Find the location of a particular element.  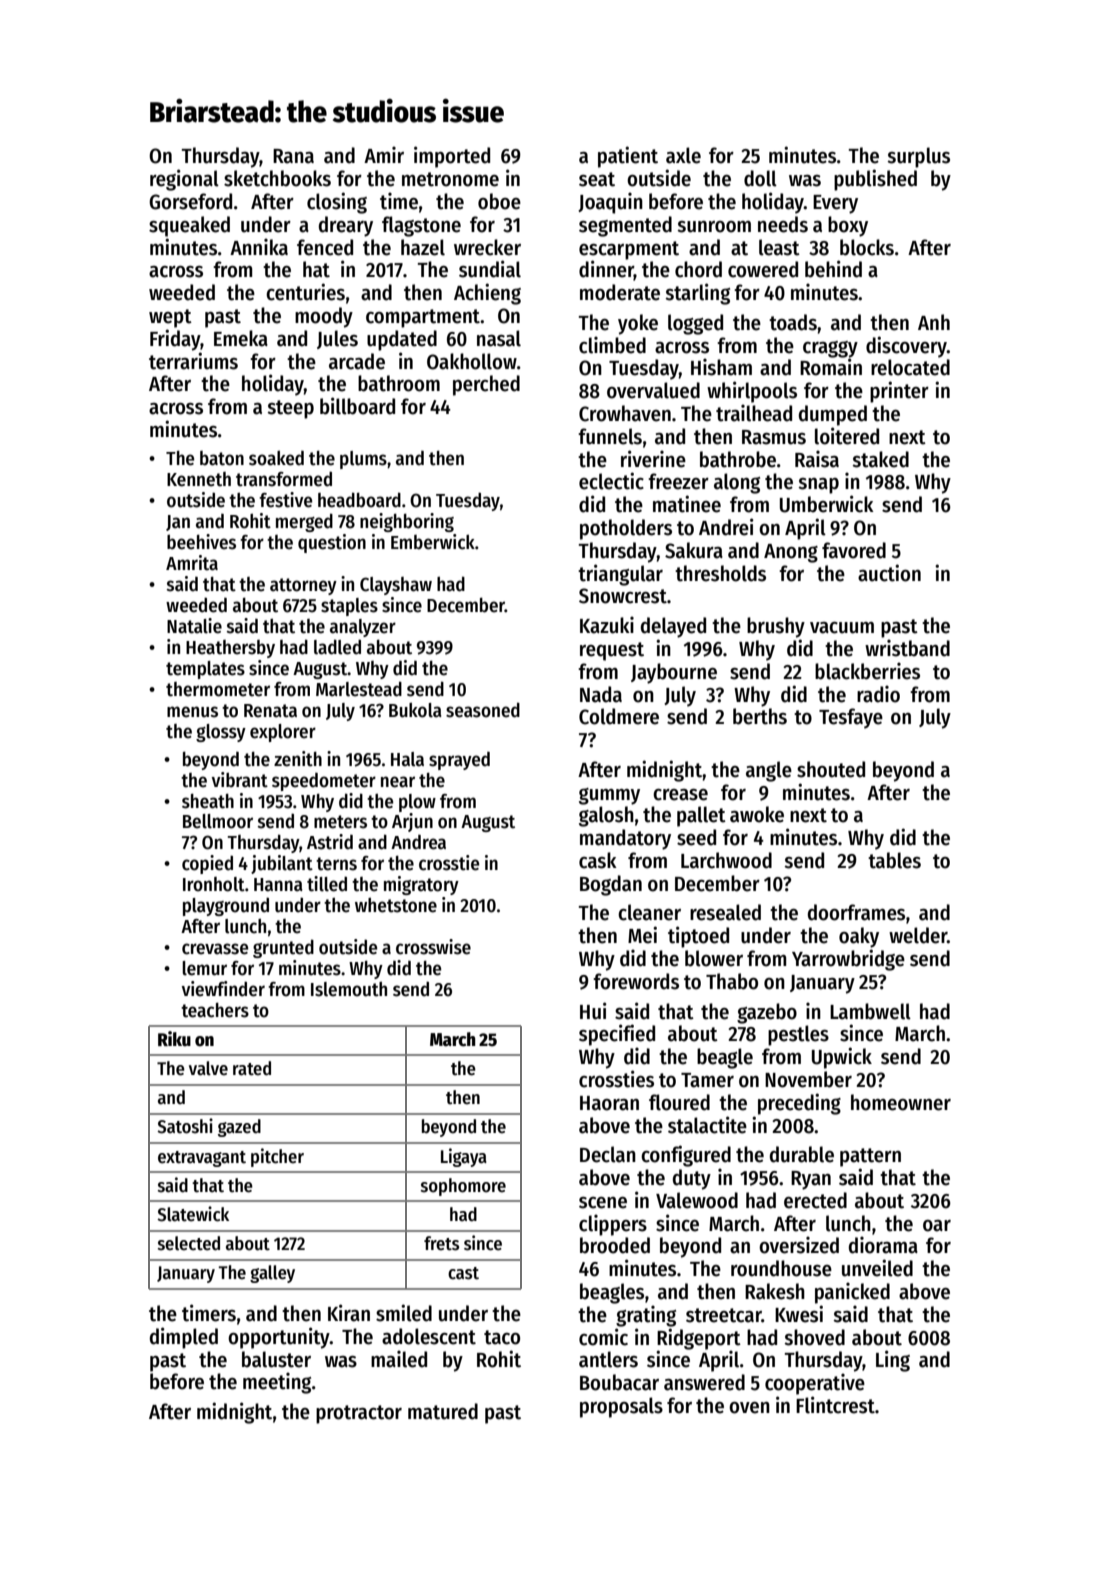

eclectic is located at coordinates (611, 481).
